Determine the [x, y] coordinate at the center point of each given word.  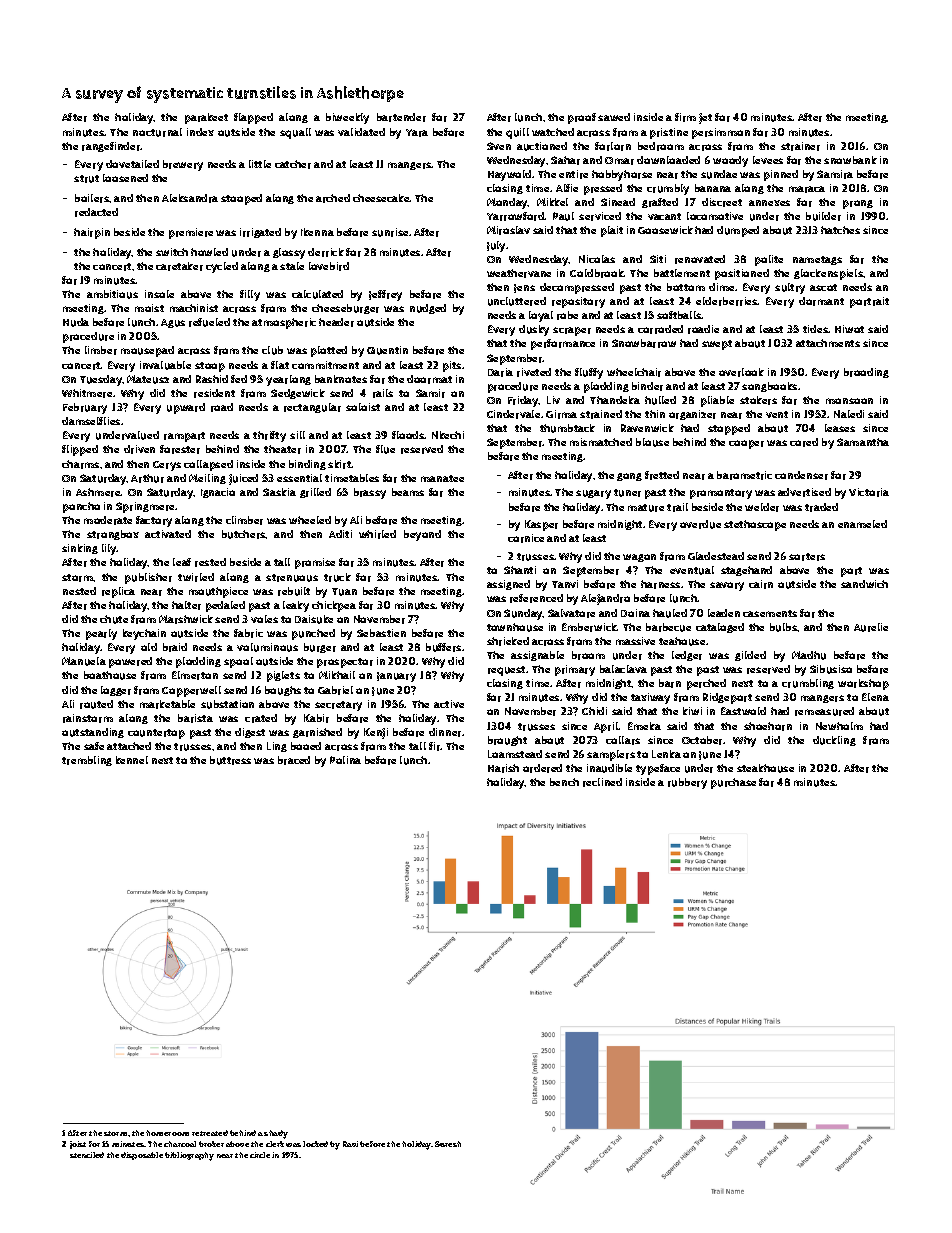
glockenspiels [829, 274]
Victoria [869, 492]
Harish [503, 768]
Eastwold [743, 711]
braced [294, 760]
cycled [222, 267]
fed [239, 379]
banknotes [341, 379]
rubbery [687, 783]
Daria [500, 372]
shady [276, 1134]
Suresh [448, 1144]
